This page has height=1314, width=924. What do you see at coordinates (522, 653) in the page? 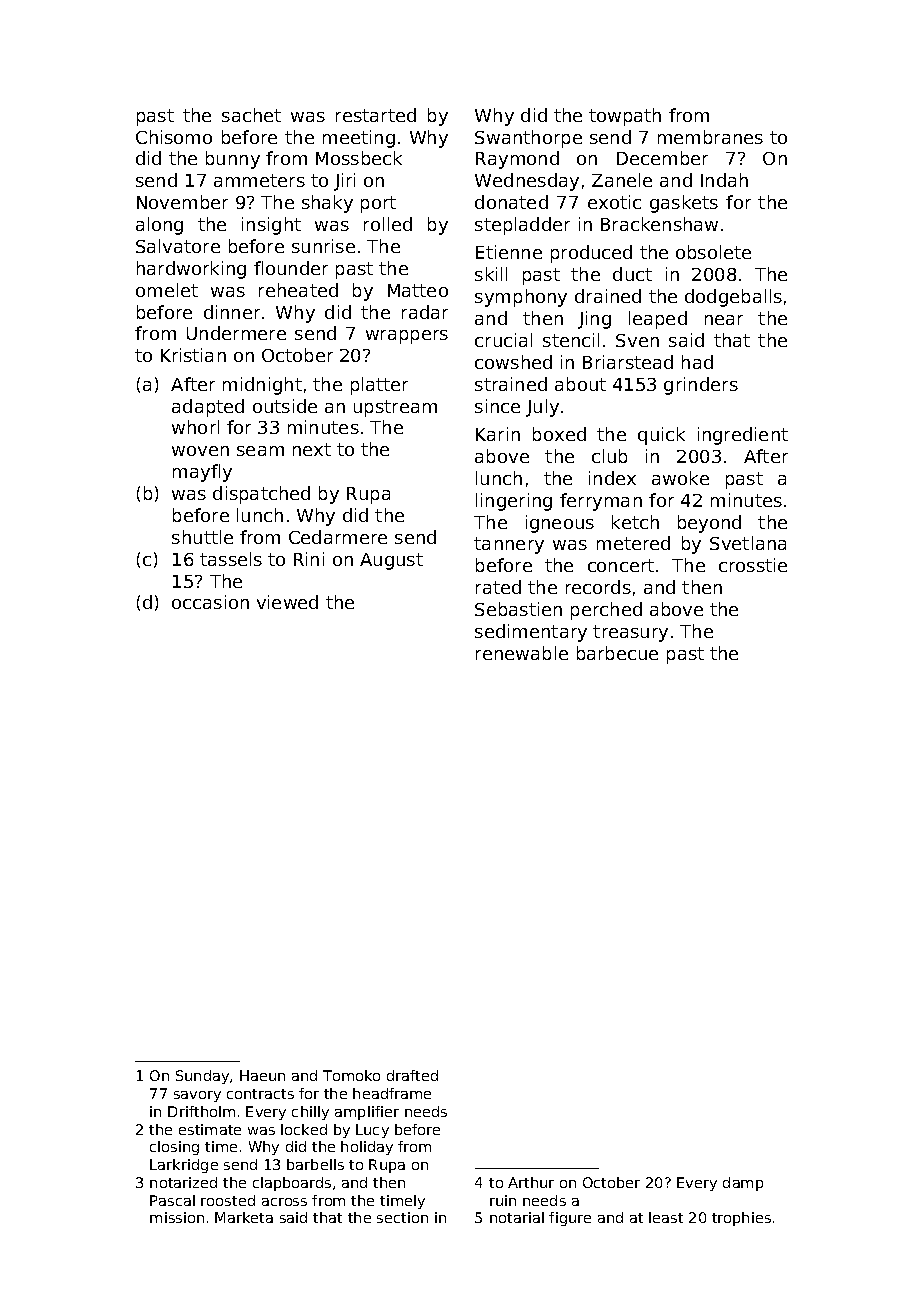
I see `renewable` at bounding box center [522, 653].
